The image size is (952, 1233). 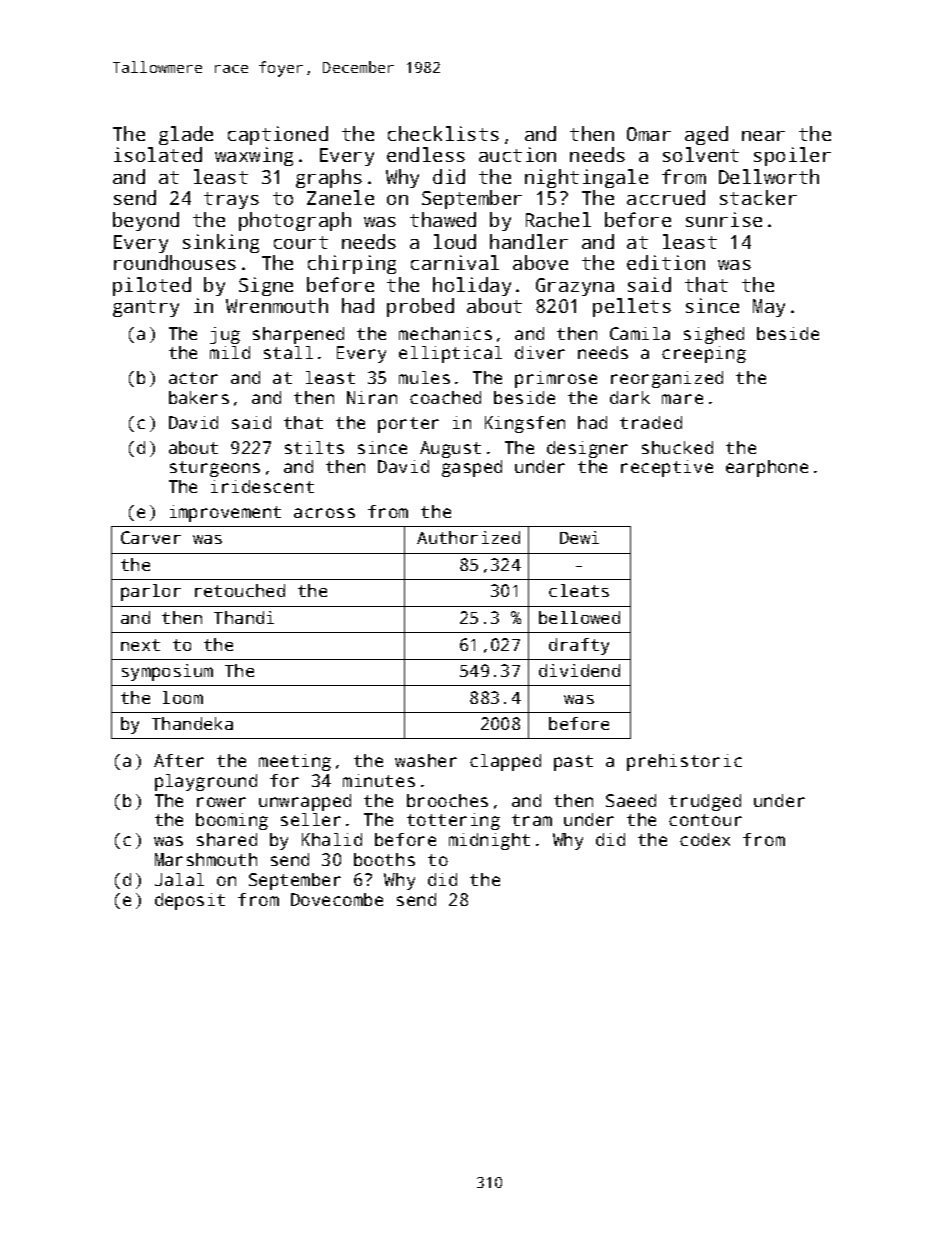 What do you see at coordinates (337, 899) in the screenshot?
I see `Dovecombe` at bounding box center [337, 899].
